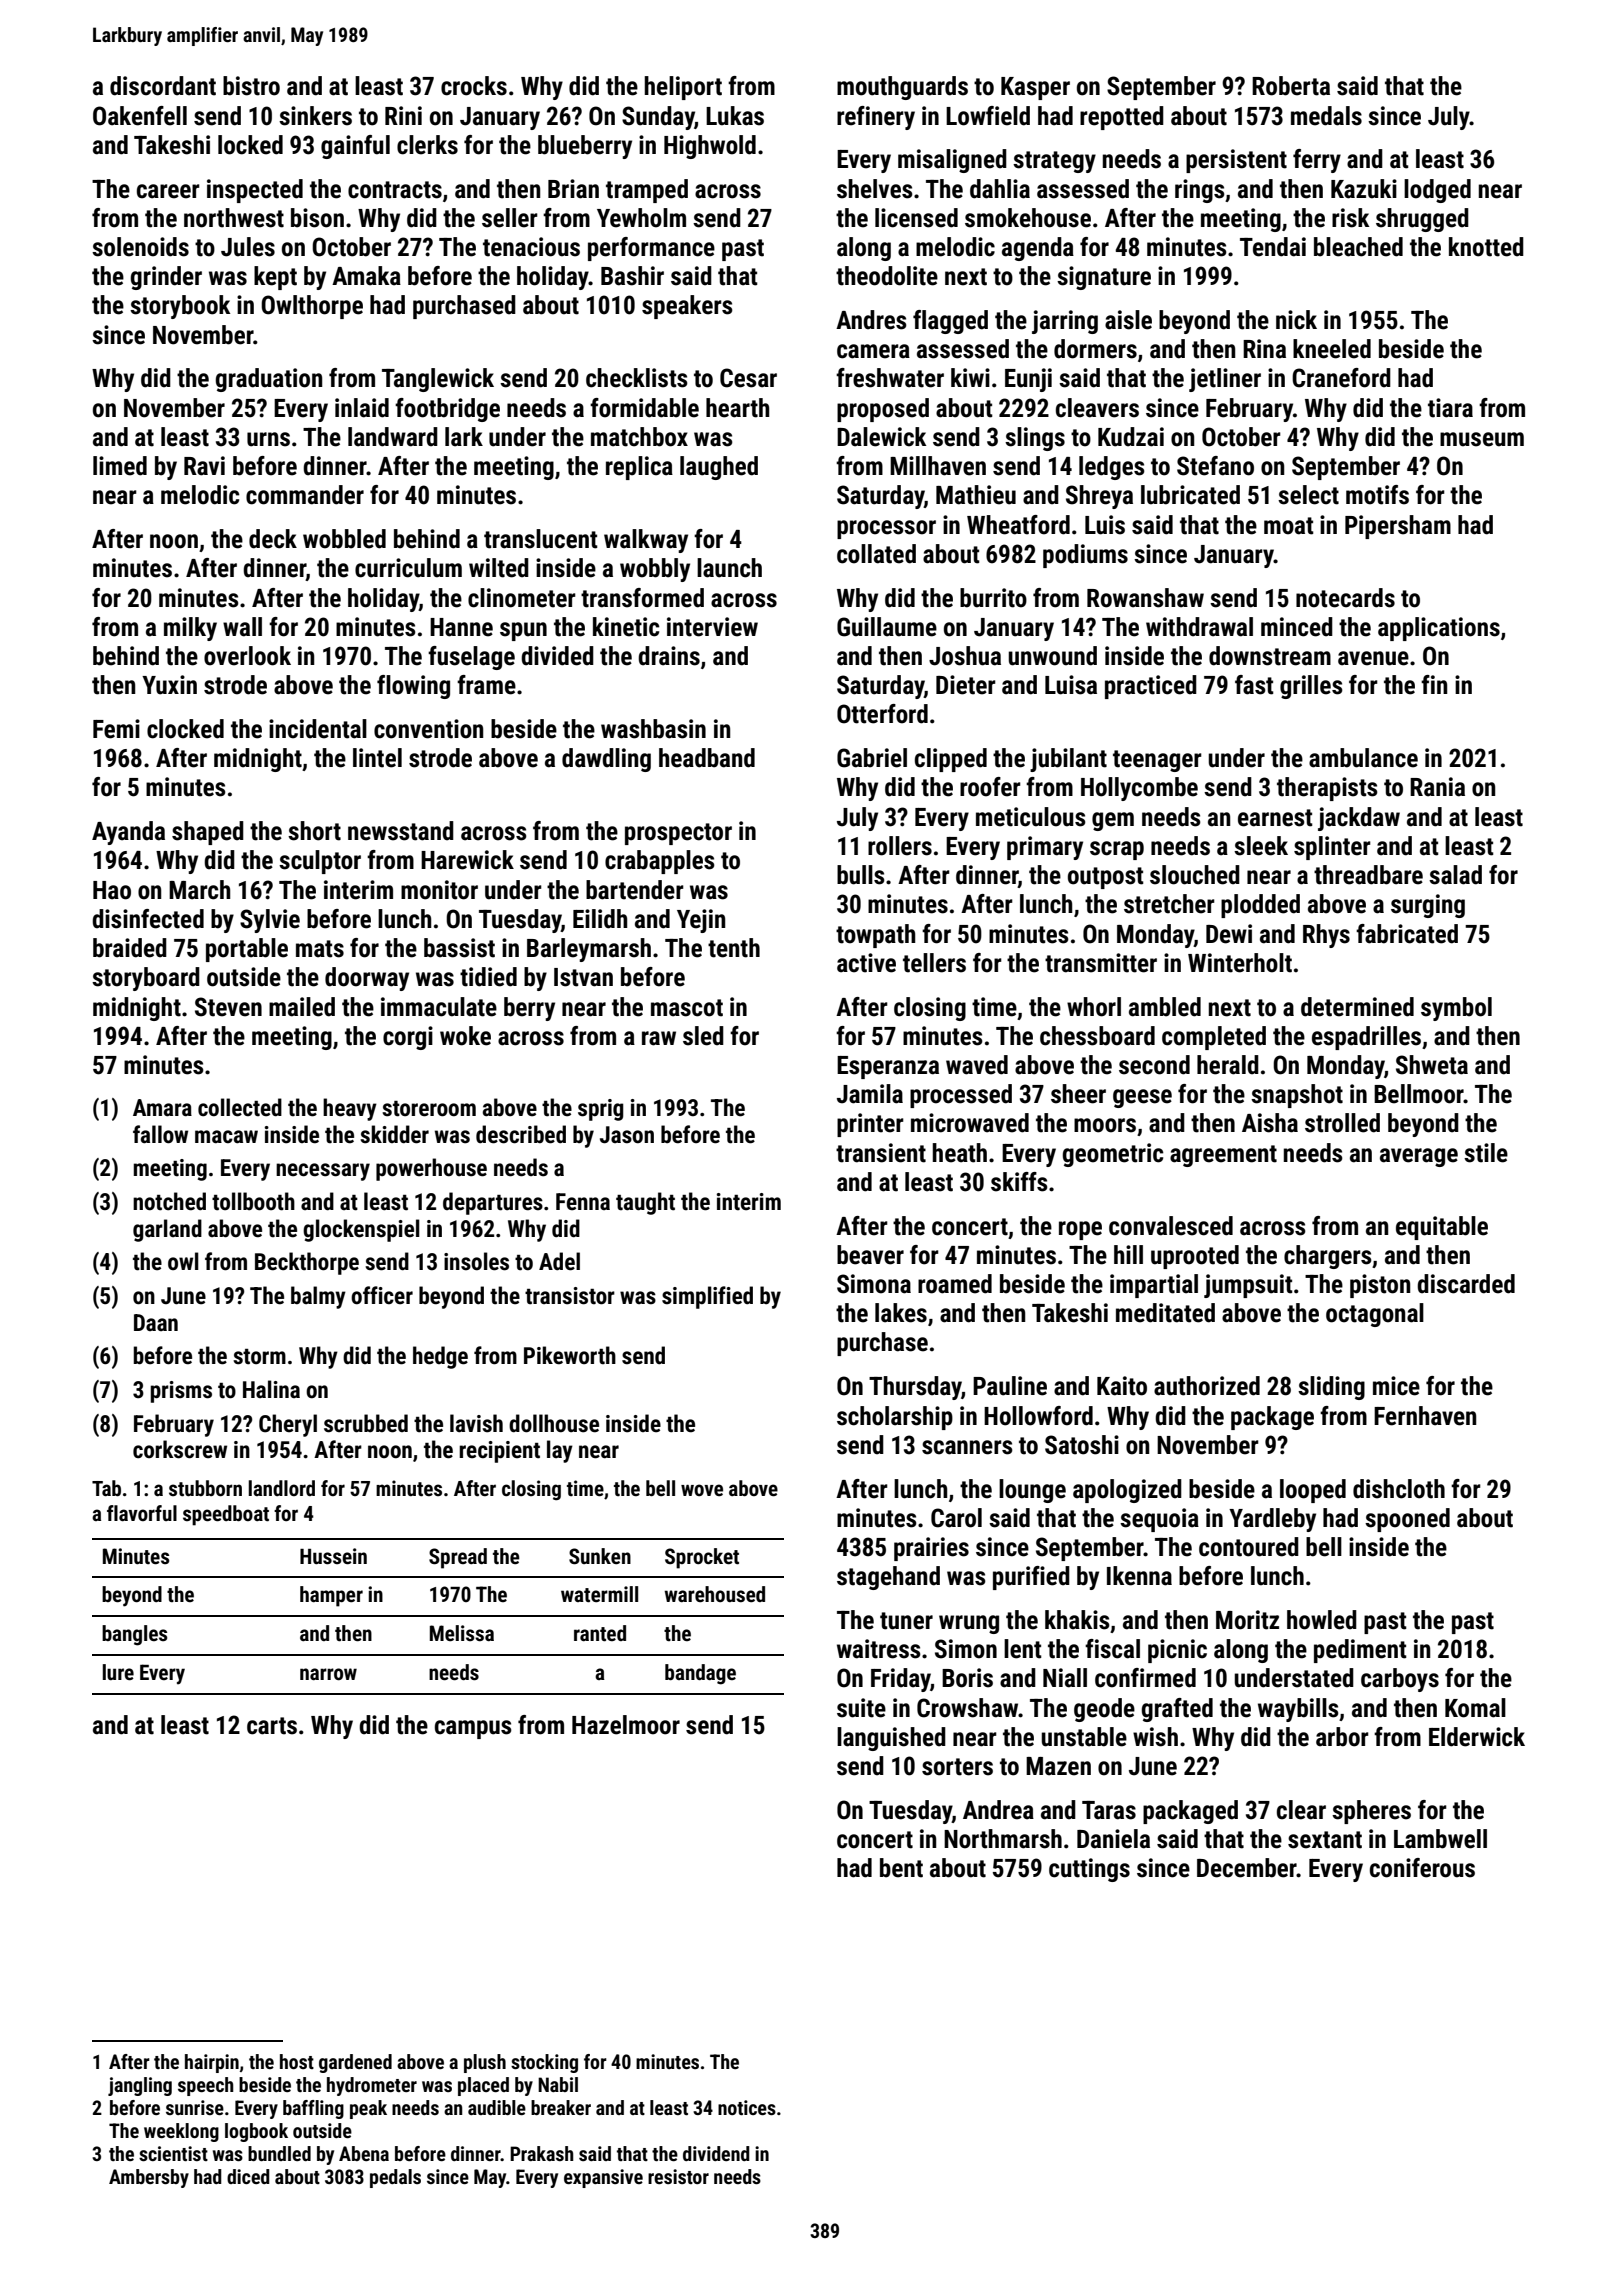  What do you see at coordinates (678, 2176) in the page?
I see `resistor` at bounding box center [678, 2176].
